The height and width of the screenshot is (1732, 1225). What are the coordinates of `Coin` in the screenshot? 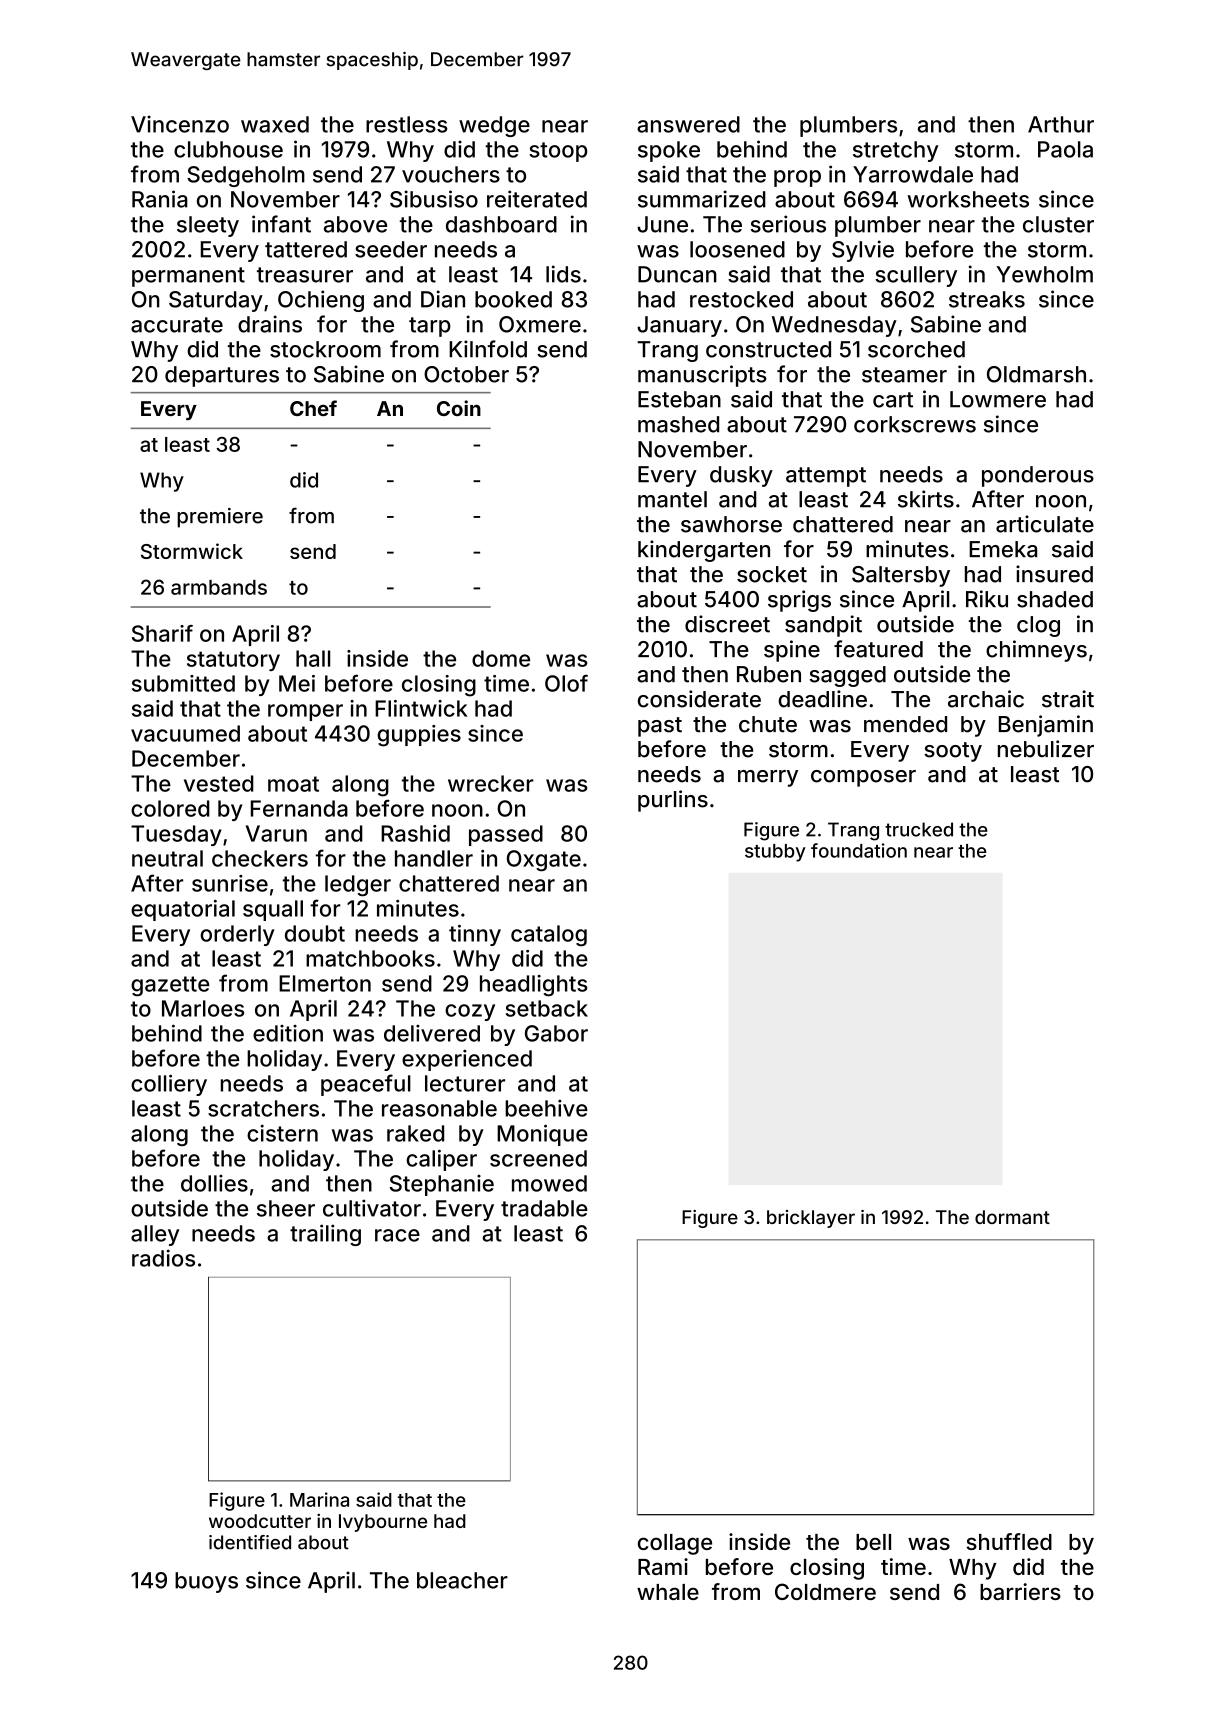 It's located at (459, 408).
